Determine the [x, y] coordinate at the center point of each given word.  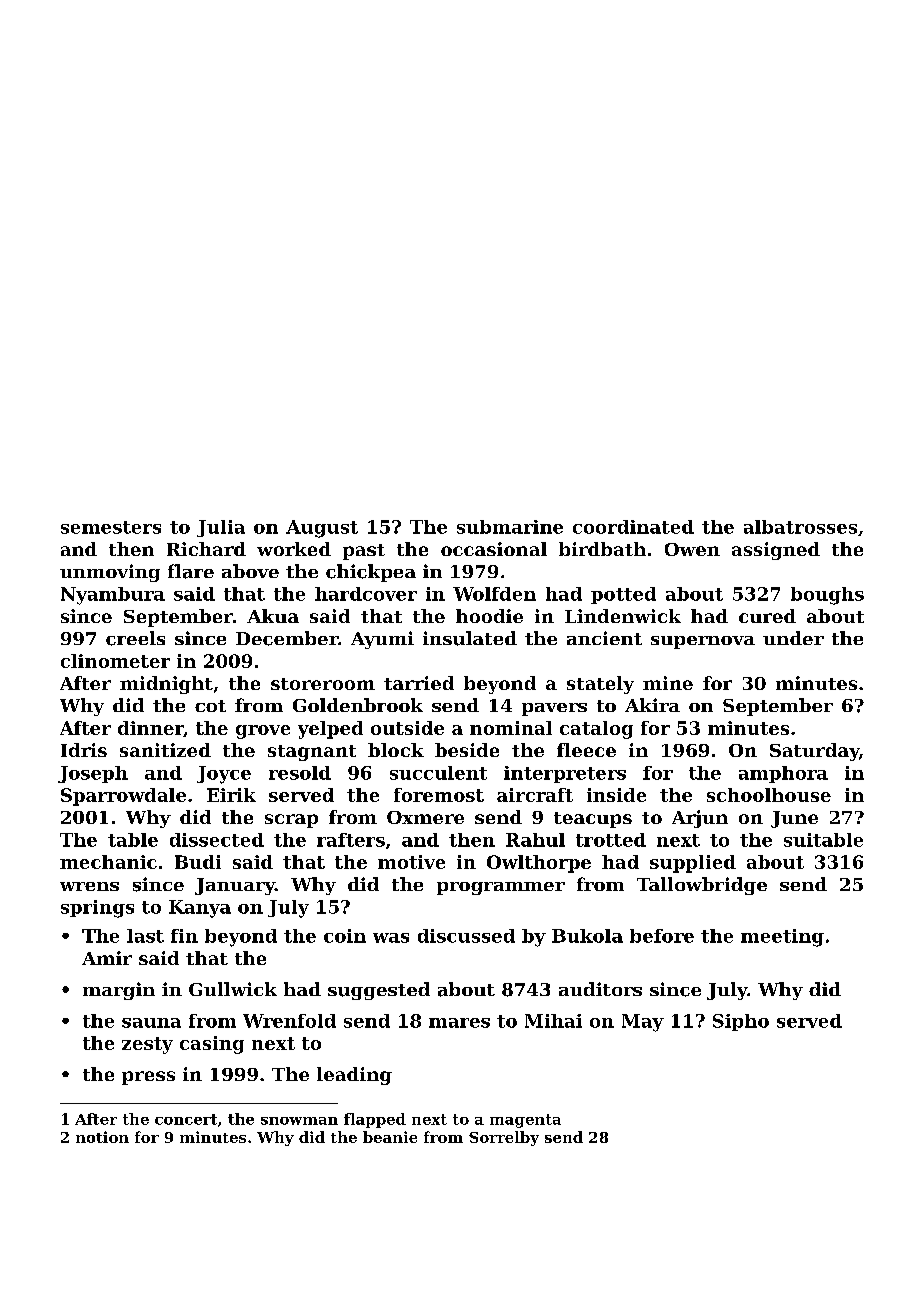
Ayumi [382, 640]
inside [616, 795]
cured [767, 616]
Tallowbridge [702, 886]
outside [407, 728]
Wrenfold [289, 1021]
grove [263, 732]
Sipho [741, 1022]
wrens [89, 886]
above [250, 571]
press [148, 1078]
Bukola [587, 936]
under [793, 638]
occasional [494, 549]
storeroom [323, 684]
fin [184, 936]
